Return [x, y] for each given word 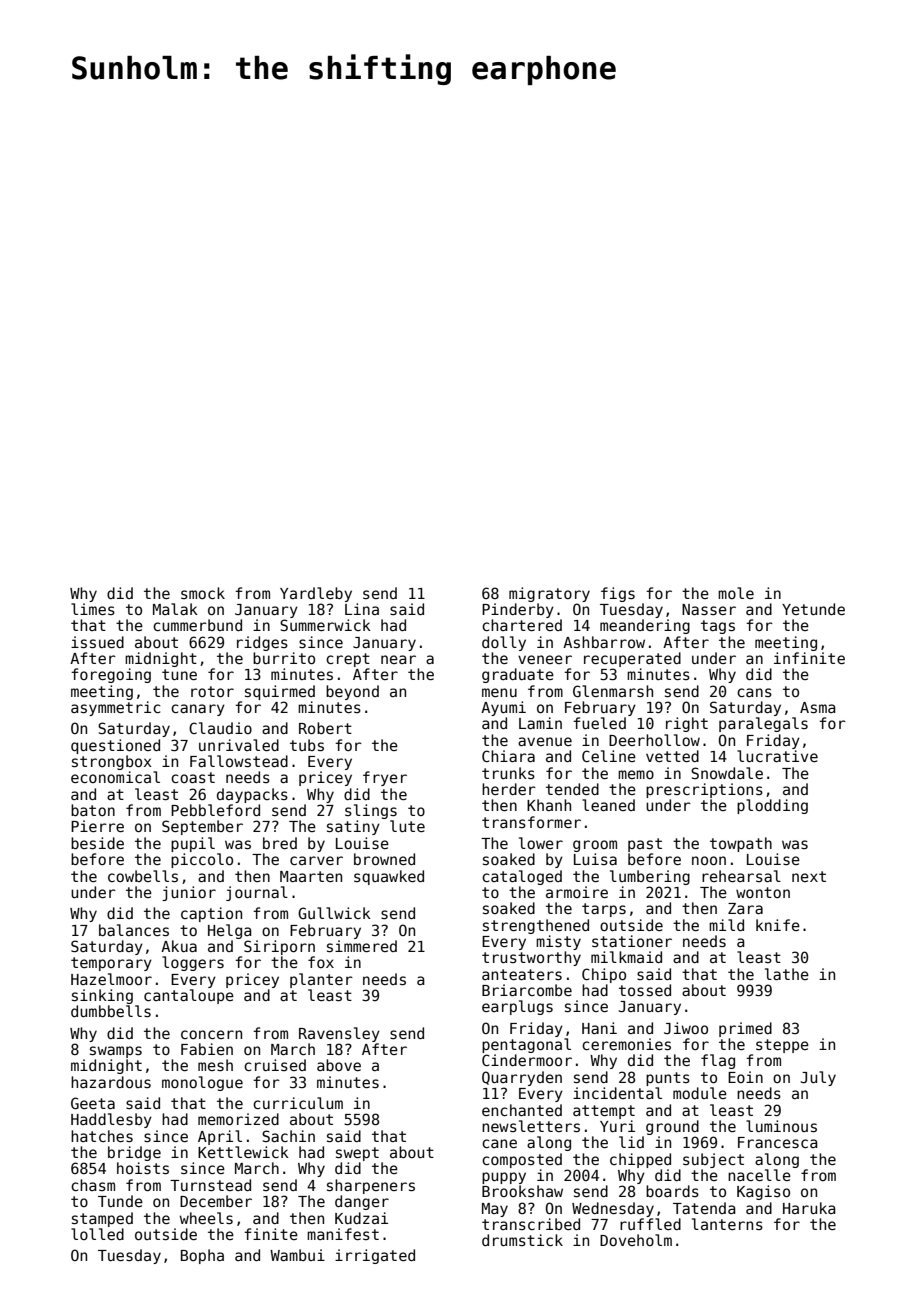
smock [203, 593]
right [687, 724]
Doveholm [636, 1240]
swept [357, 1154]
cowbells [143, 876]
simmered [362, 946]
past [645, 845]
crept [348, 660]
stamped [102, 1219]
